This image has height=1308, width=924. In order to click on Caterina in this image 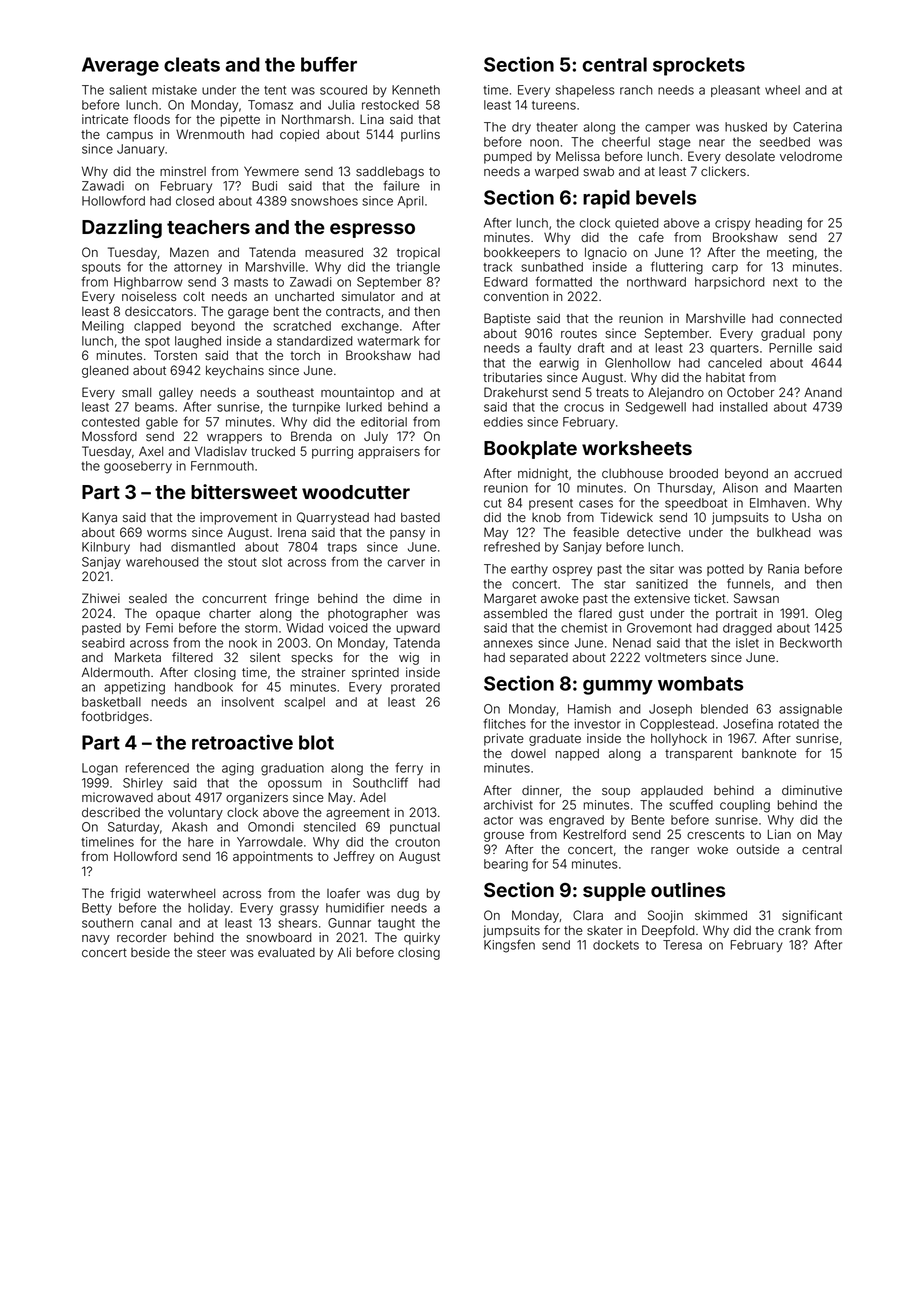, I will do `click(817, 127)`.
